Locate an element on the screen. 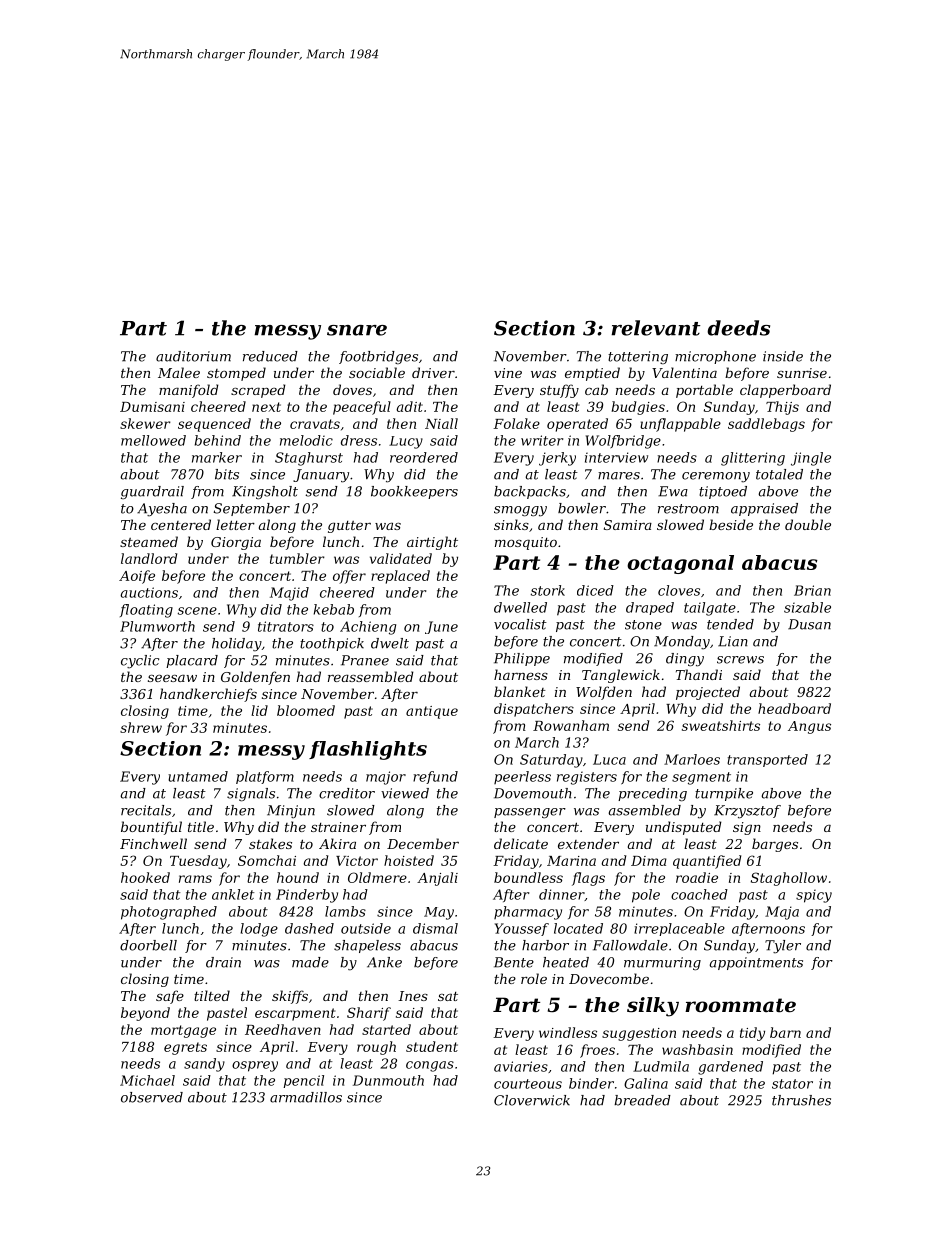 Image resolution: width=952 pixels, height=1233 pixels. Cloverwick is located at coordinates (532, 1100).
